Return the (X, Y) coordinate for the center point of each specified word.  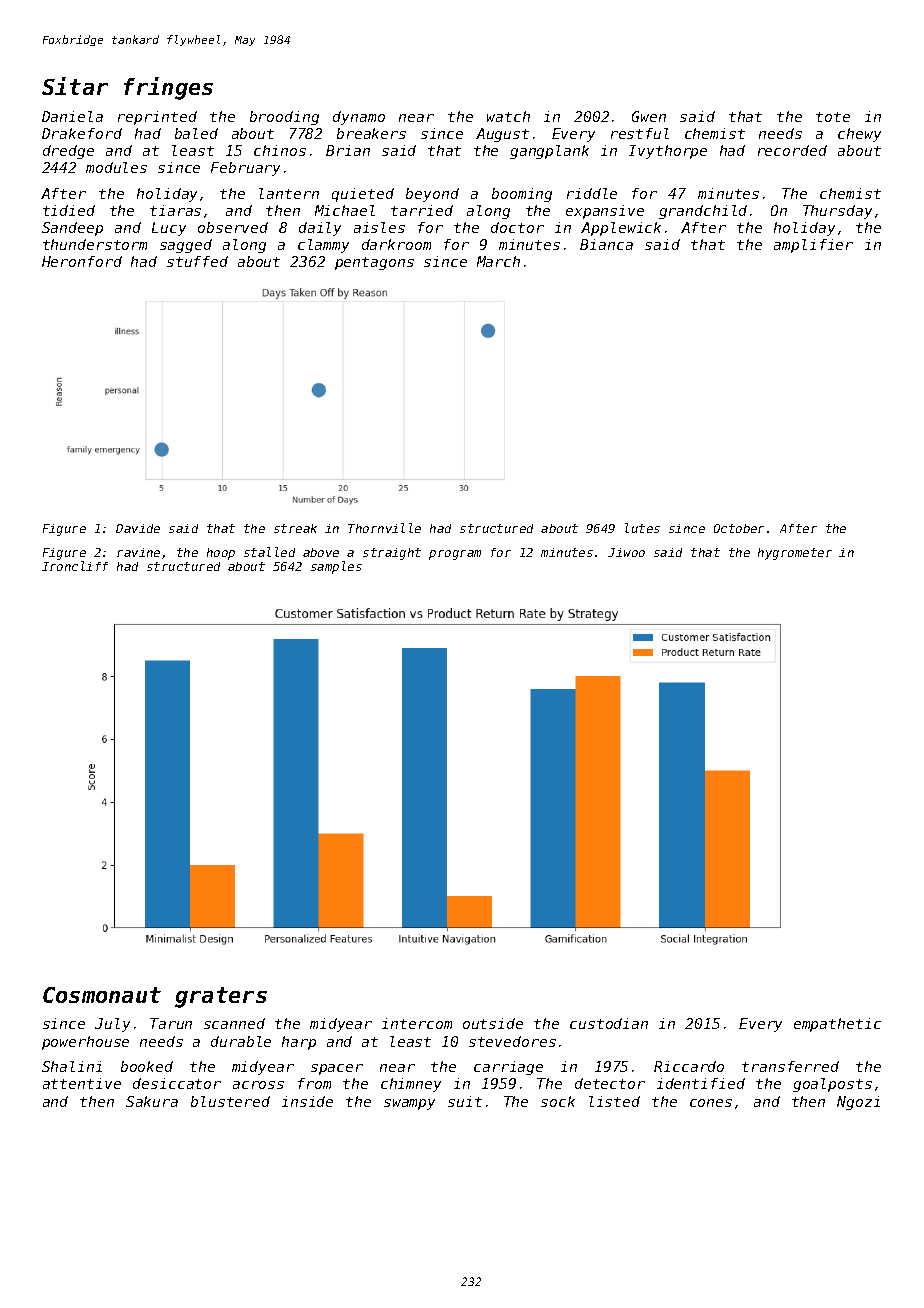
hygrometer (795, 554)
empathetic (837, 1025)
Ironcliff (75, 566)
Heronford (82, 261)
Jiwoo (626, 552)
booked (147, 1066)
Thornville (384, 528)
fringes (168, 88)
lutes (642, 528)
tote (833, 117)
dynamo (359, 118)
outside (493, 1023)
